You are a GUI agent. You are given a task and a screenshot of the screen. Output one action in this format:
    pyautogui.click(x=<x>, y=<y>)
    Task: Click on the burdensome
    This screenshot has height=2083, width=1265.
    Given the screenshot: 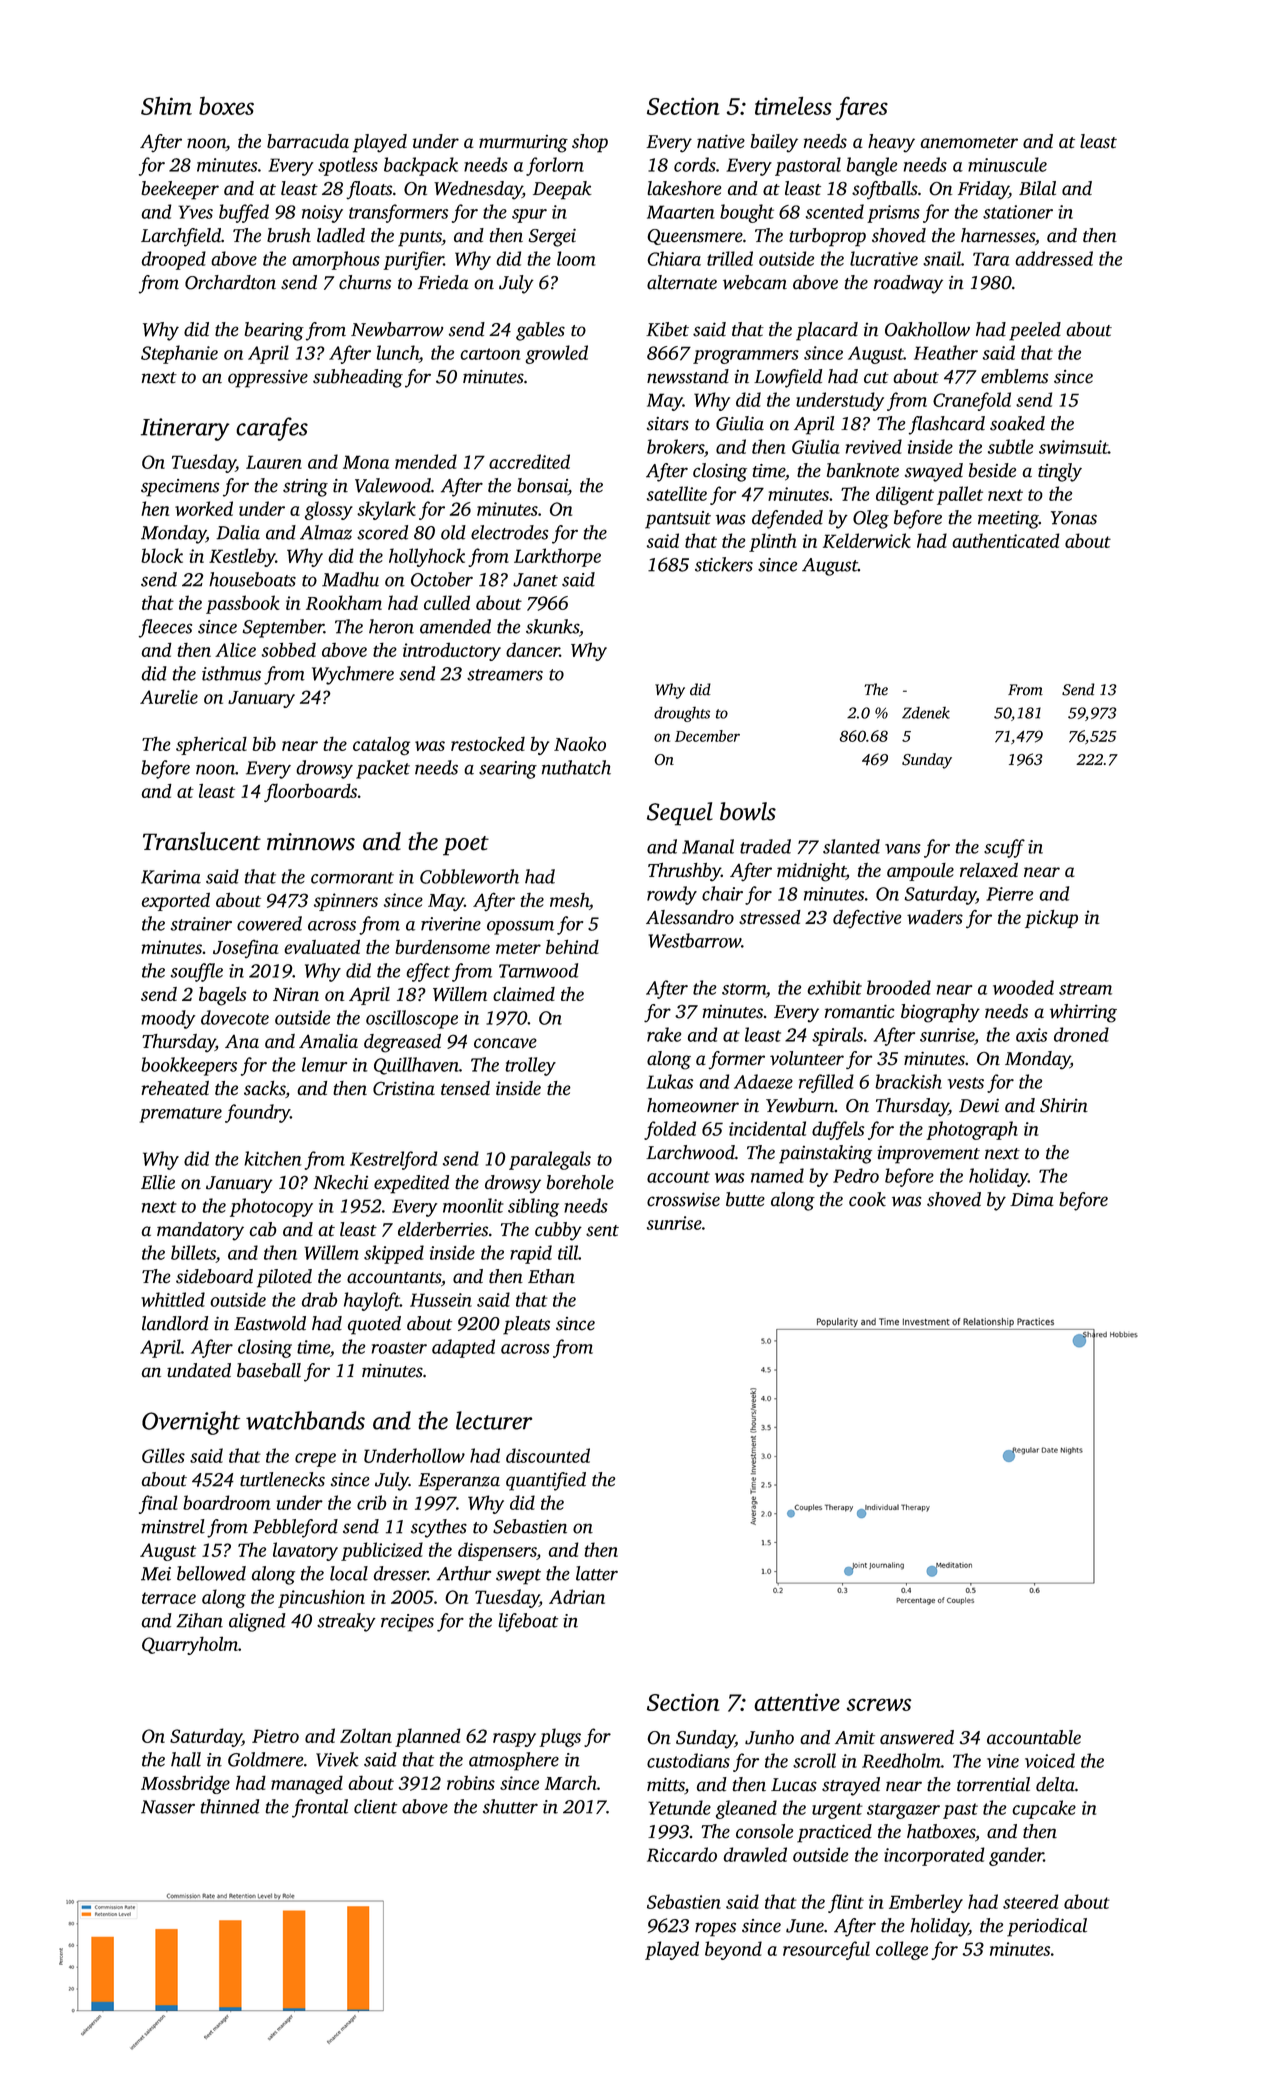 What is the action you would take?
    pyautogui.click(x=442, y=947)
